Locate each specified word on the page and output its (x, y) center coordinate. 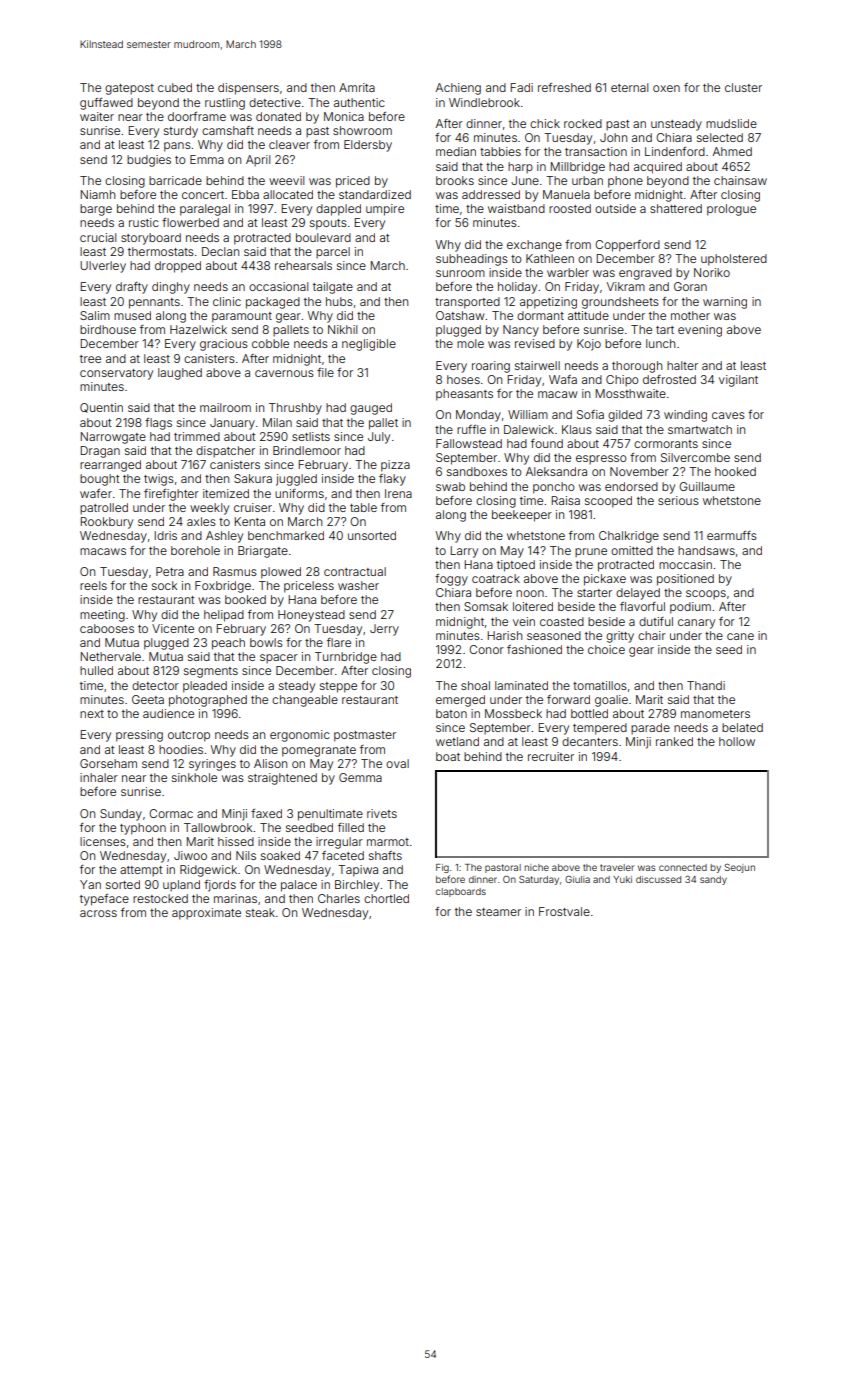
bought (99, 480)
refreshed (564, 87)
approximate (206, 914)
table (363, 507)
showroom (362, 130)
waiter (97, 116)
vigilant (738, 381)
